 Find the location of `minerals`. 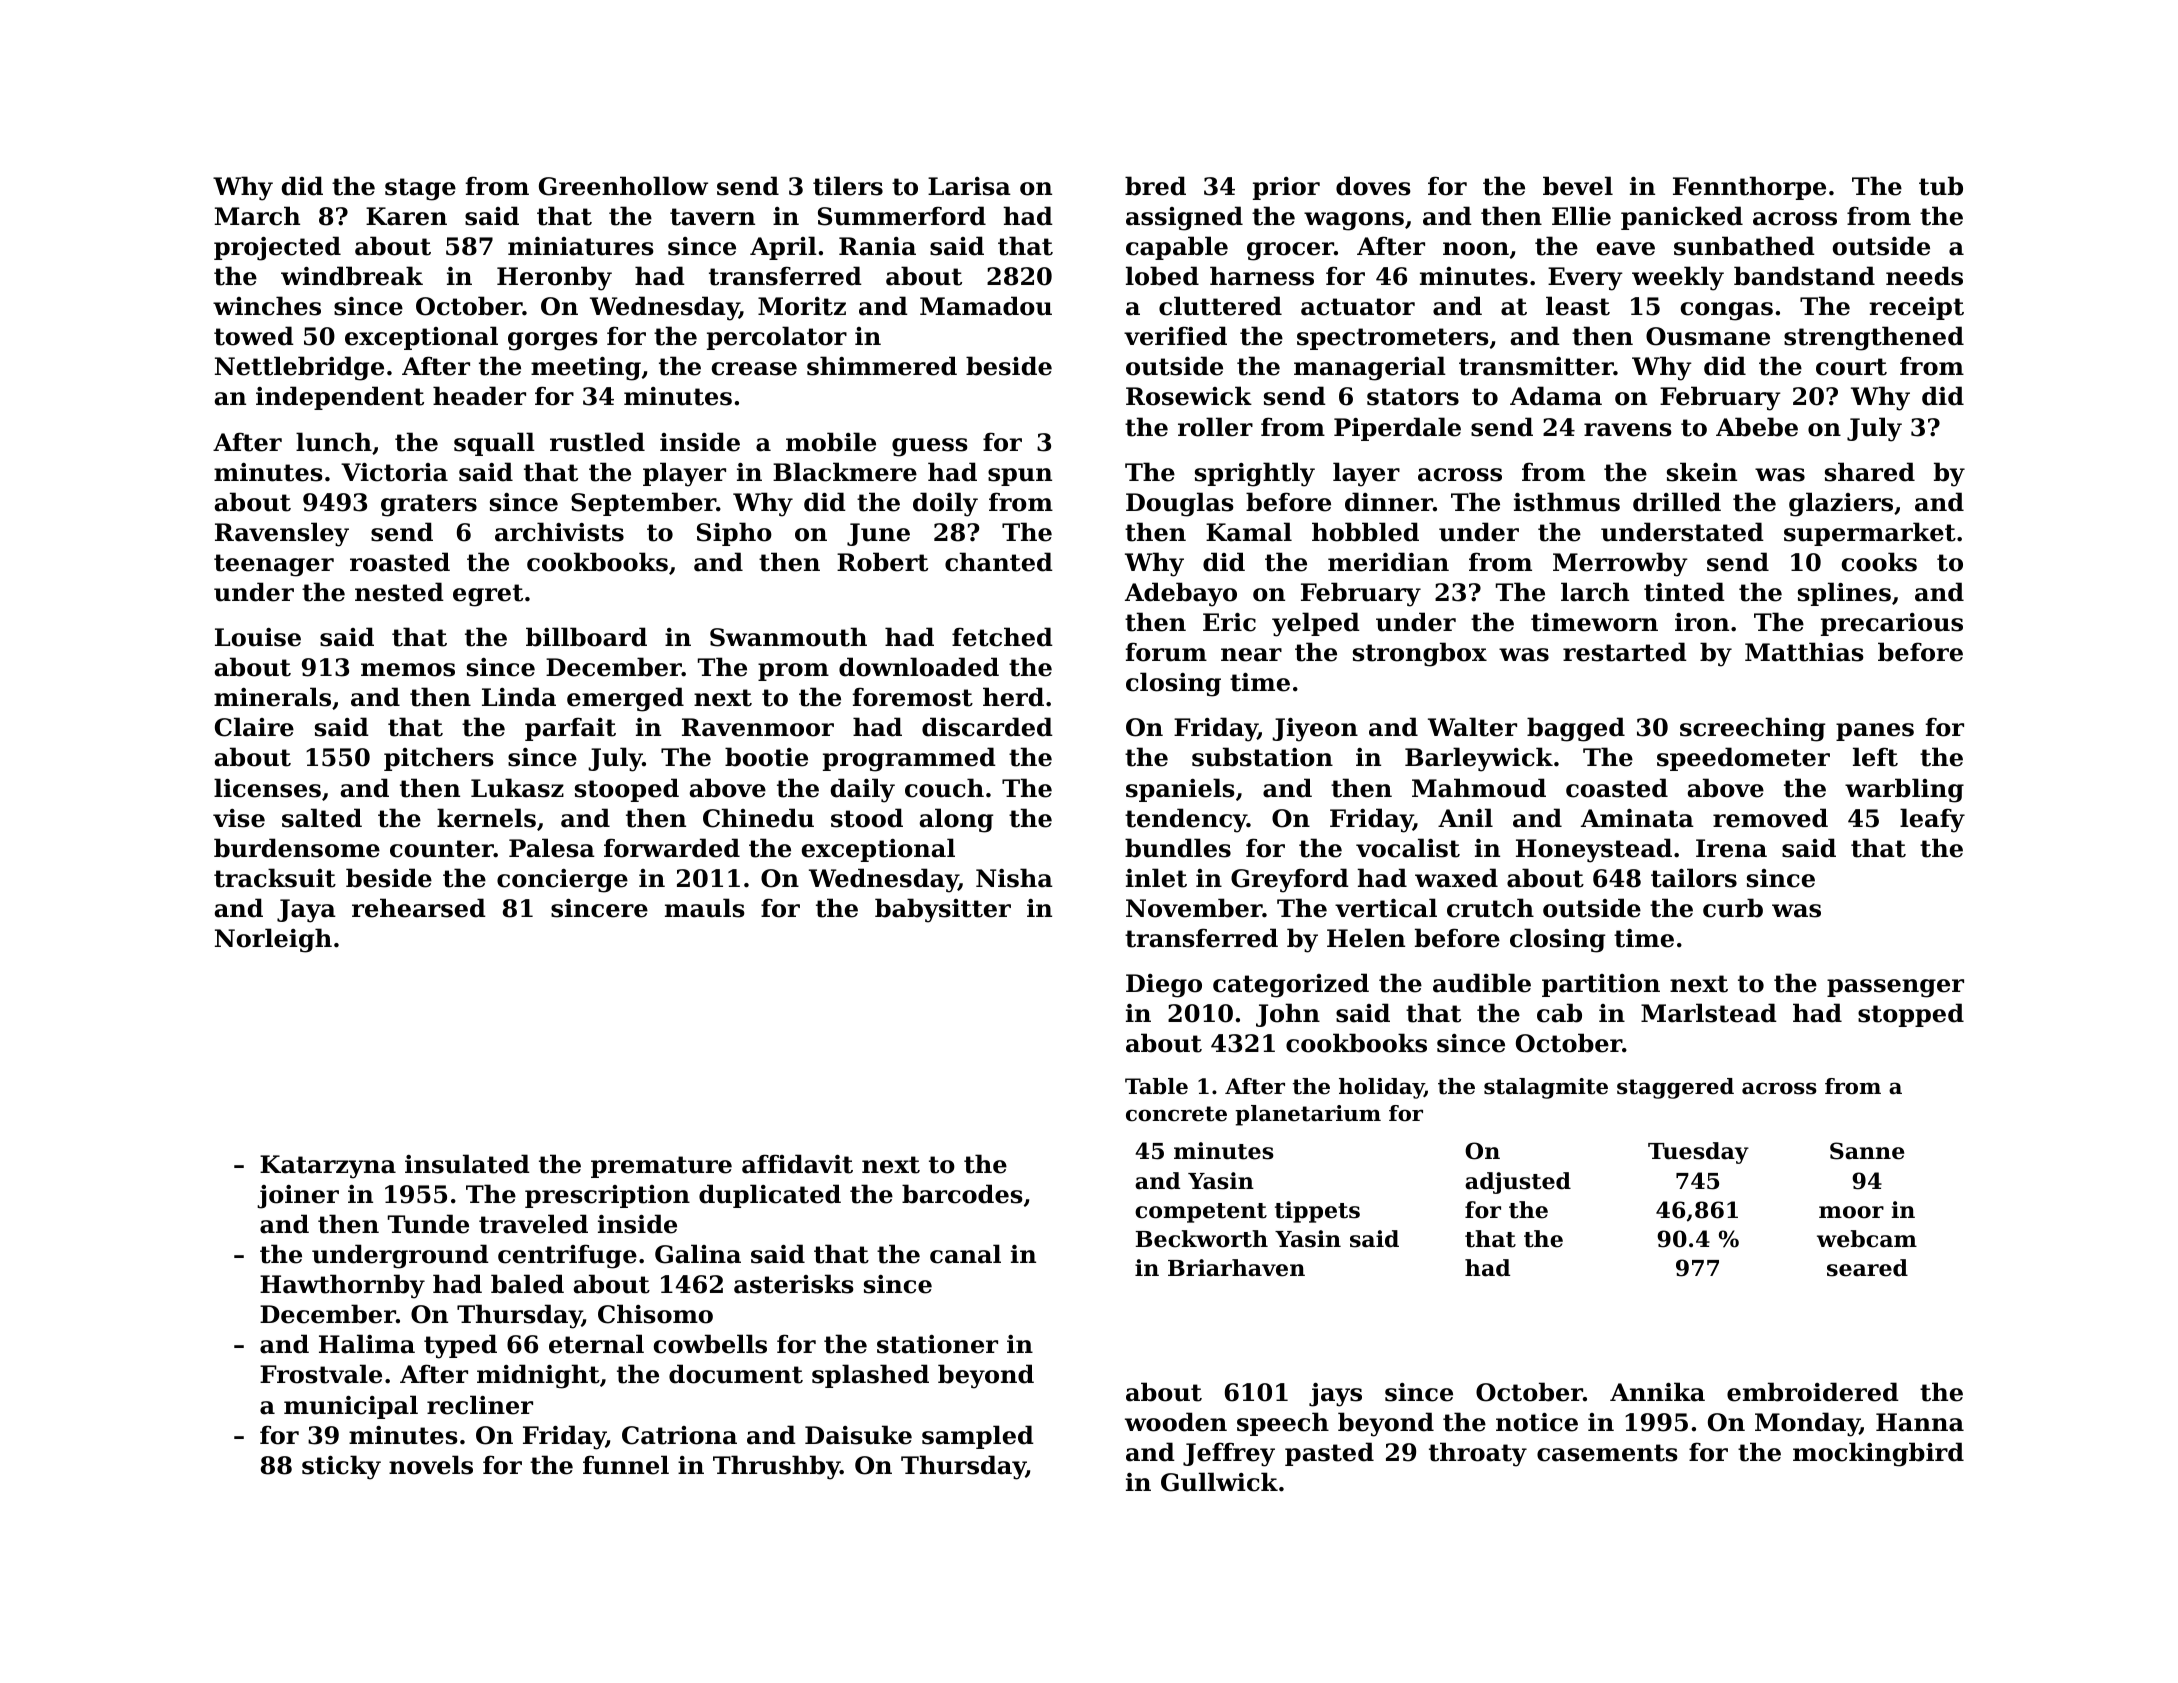

minerals is located at coordinates (272, 697).
